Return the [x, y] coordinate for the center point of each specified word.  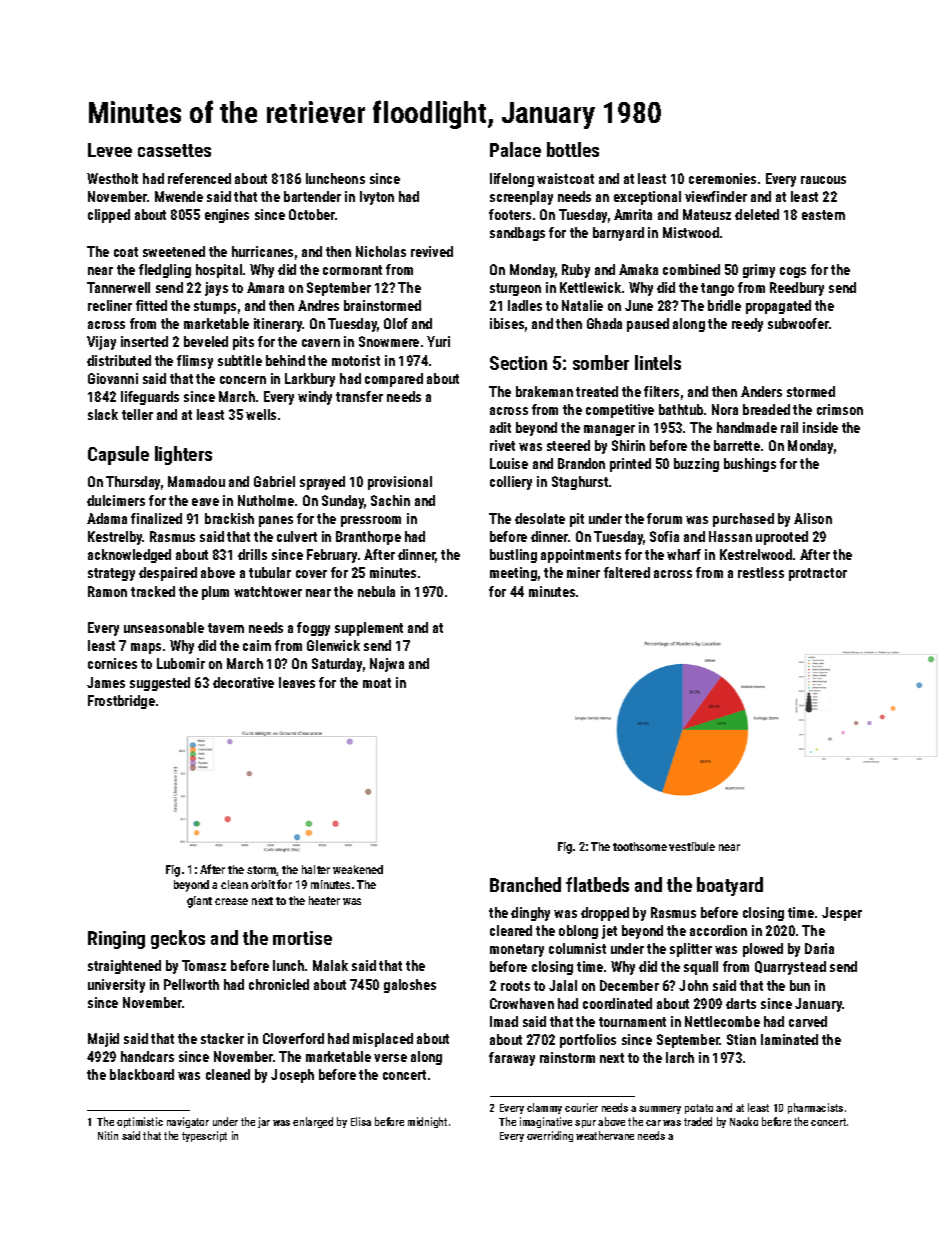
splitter [691, 950]
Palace [515, 149]
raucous [823, 180]
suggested [160, 684]
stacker [222, 1038]
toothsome [640, 846]
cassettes [174, 150]
